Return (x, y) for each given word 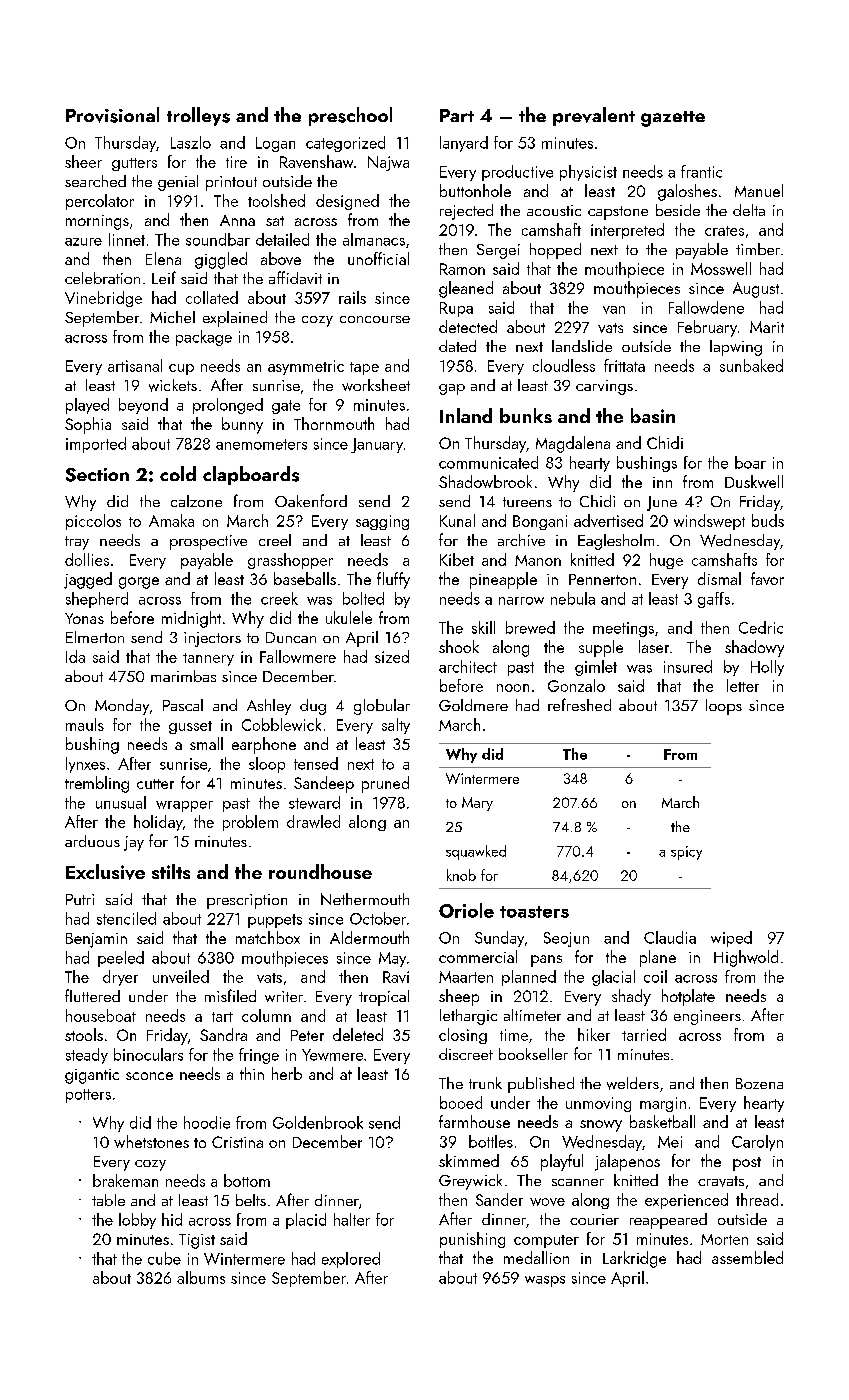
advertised (608, 520)
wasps (545, 1281)
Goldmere (473, 705)
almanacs (374, 239)
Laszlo (191, 142)
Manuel (759, 190)
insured (688, 666)
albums (201, 1277)
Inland (466, 415)
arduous (92, 841)
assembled (747, 1257)
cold (178, 473)
